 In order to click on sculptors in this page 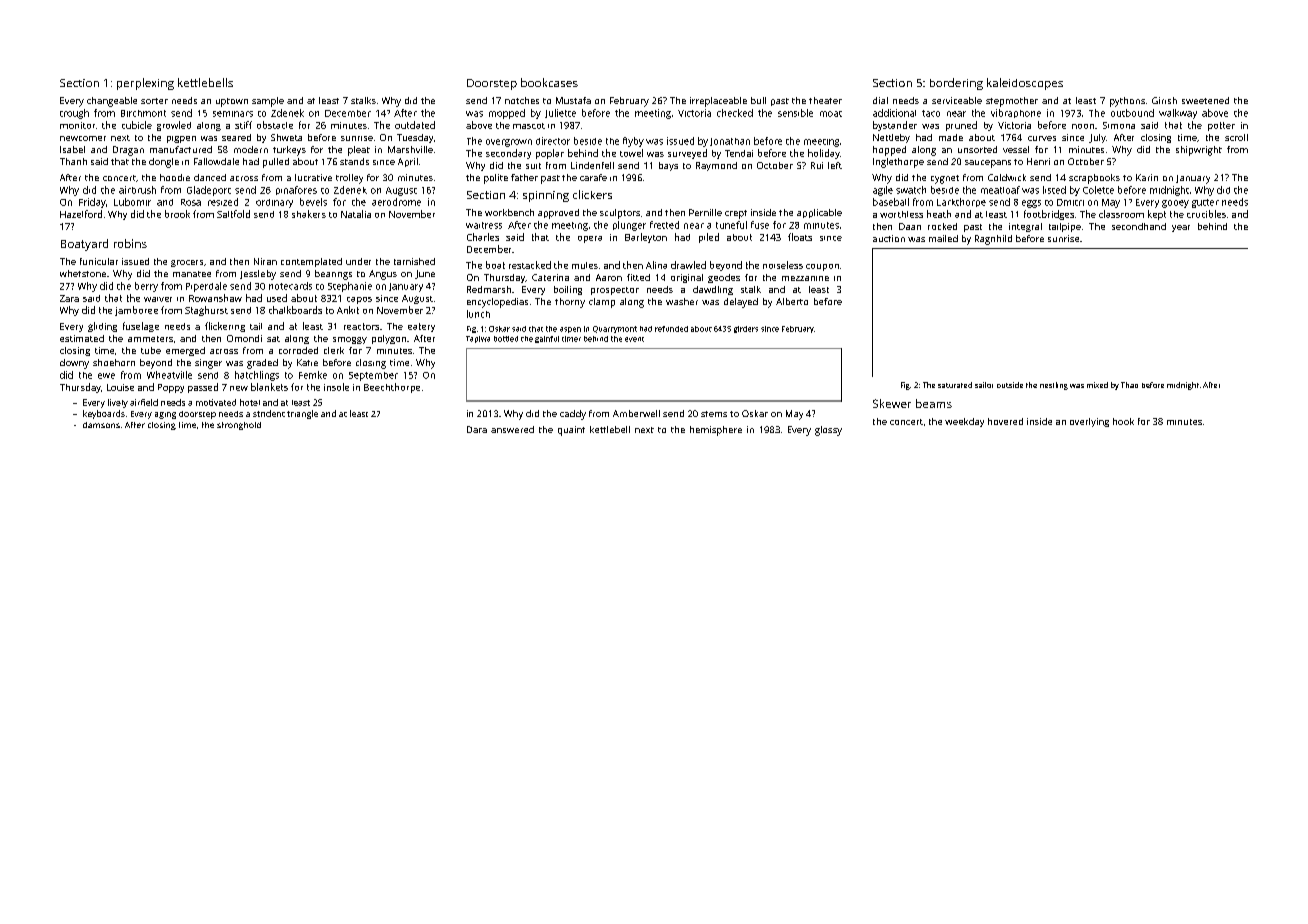, I will do `click(620, 214)`.
